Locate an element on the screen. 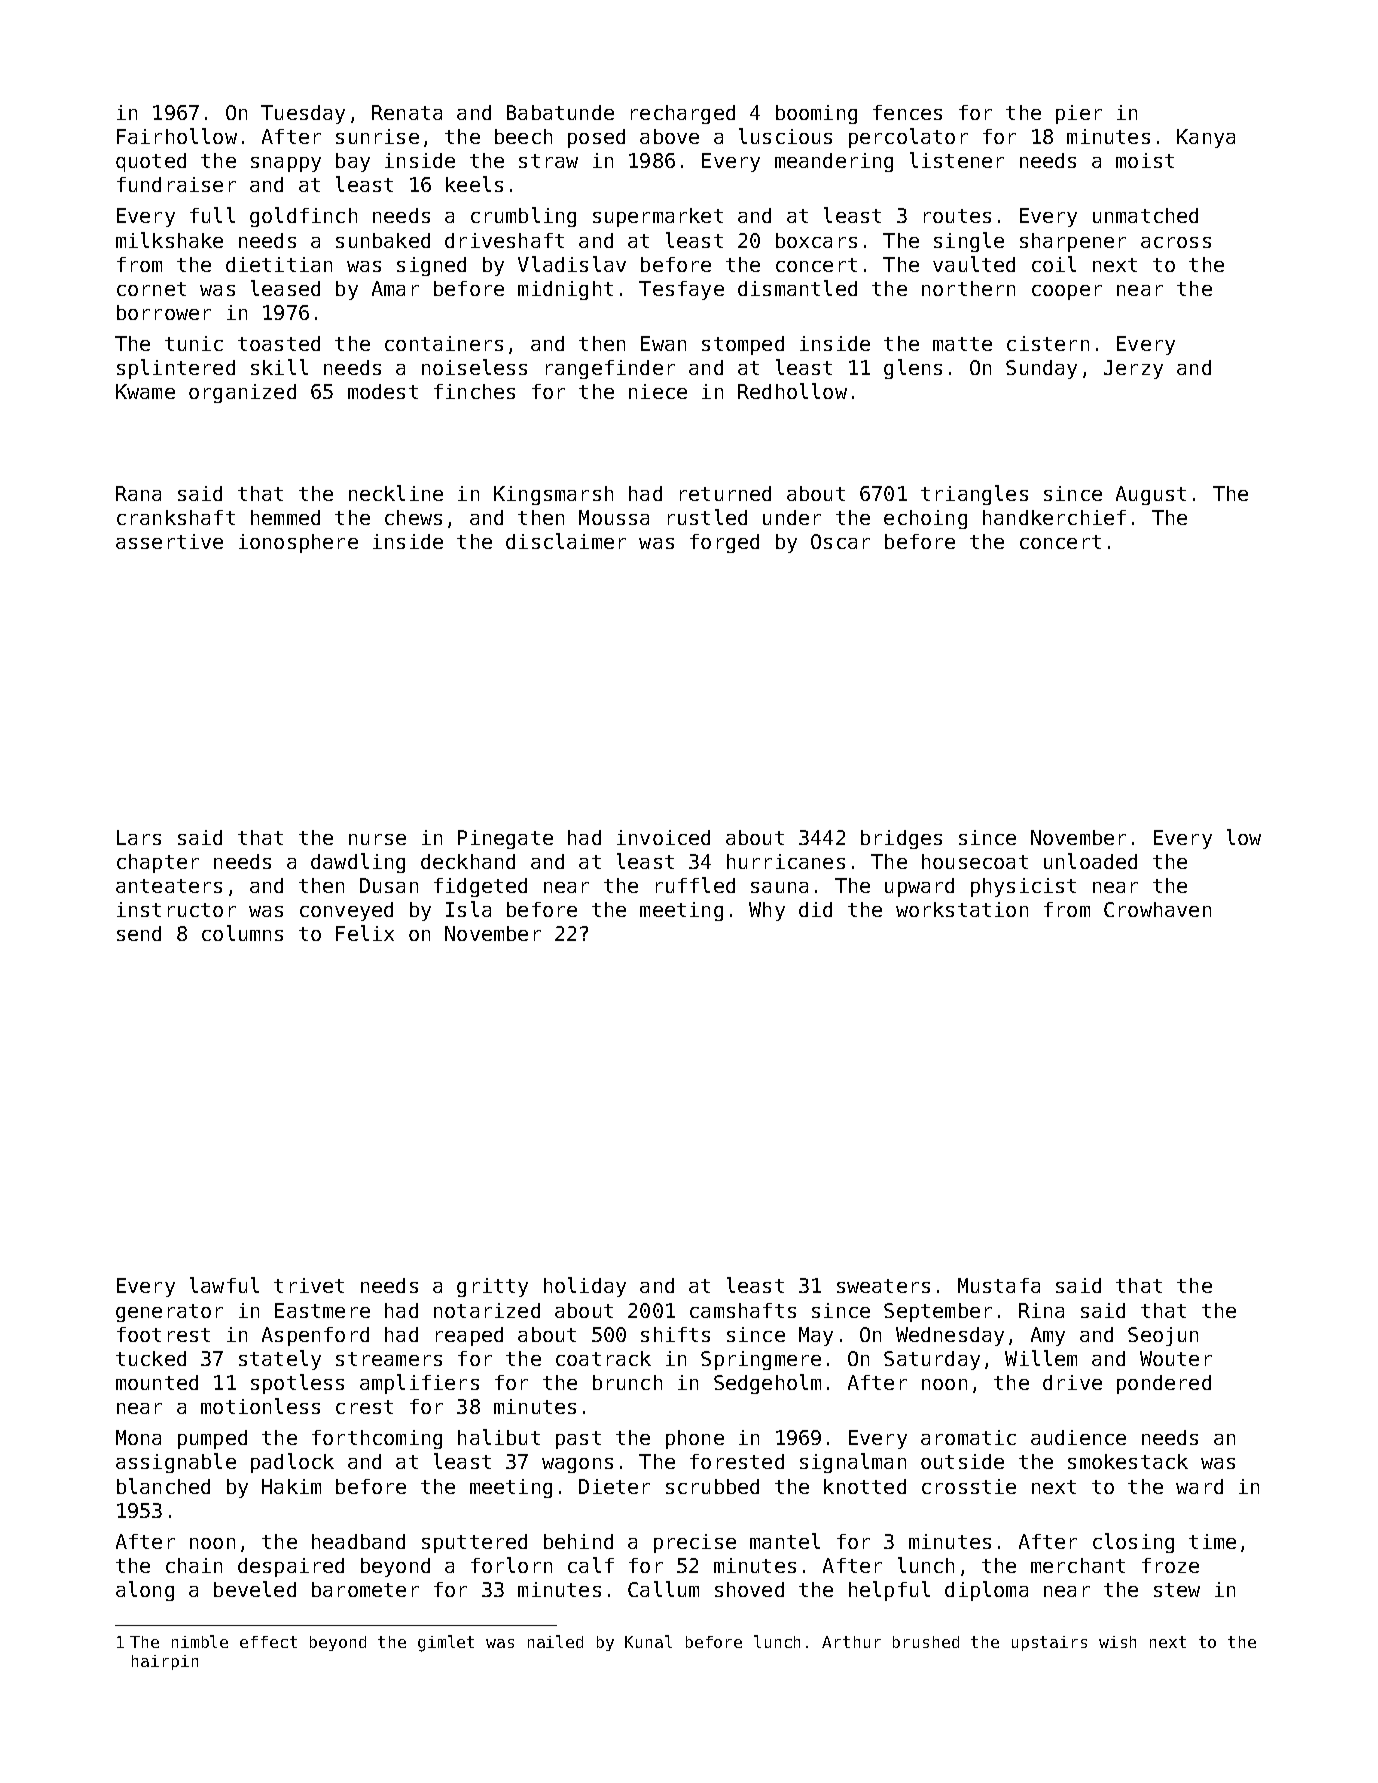 The height and width of the screenshot is (1783, 1378). Renata is located at coordinates (407, 112).
